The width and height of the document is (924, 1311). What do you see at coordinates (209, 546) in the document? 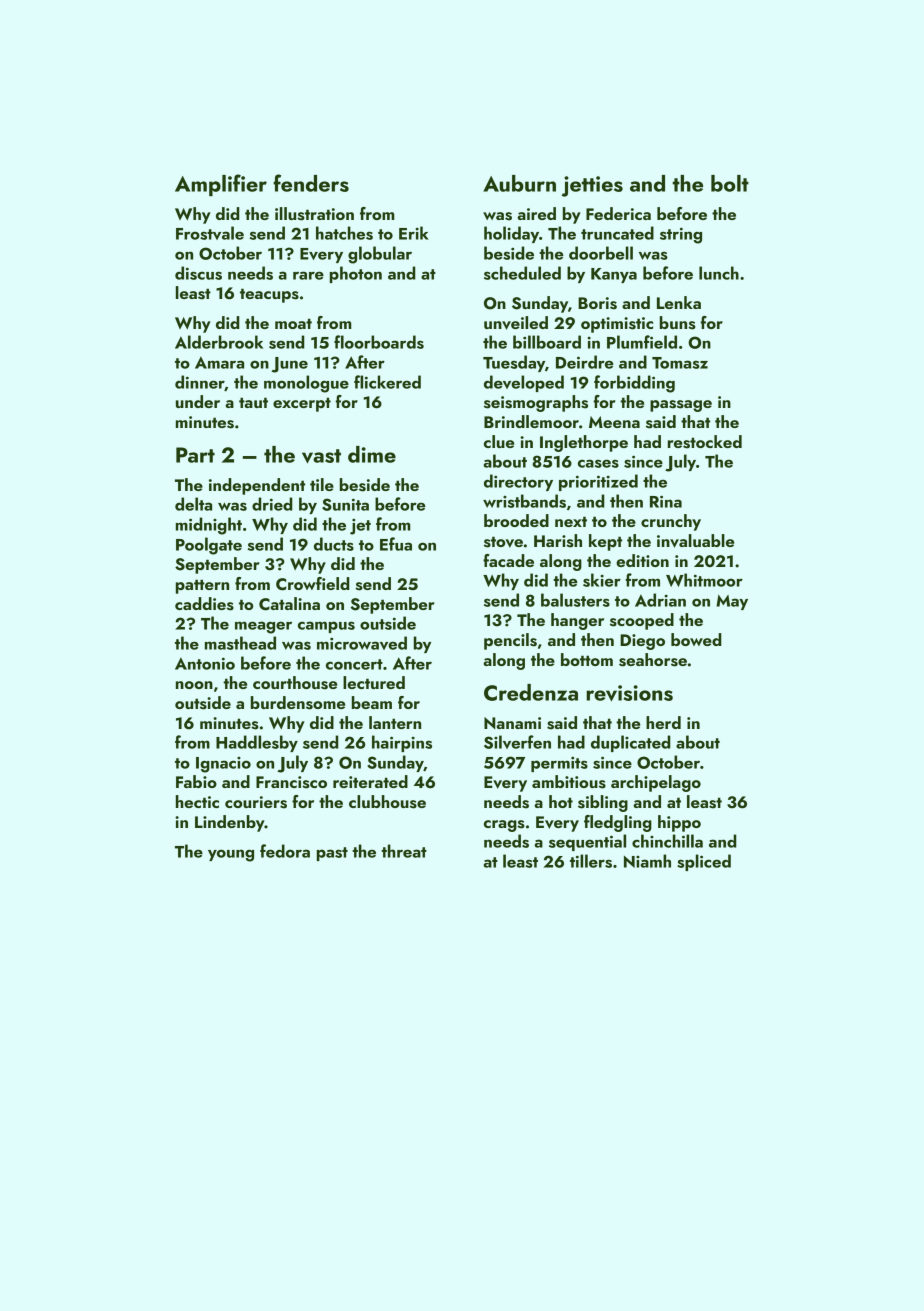
I see `Poolgate` at bounding box center [209, 546].
